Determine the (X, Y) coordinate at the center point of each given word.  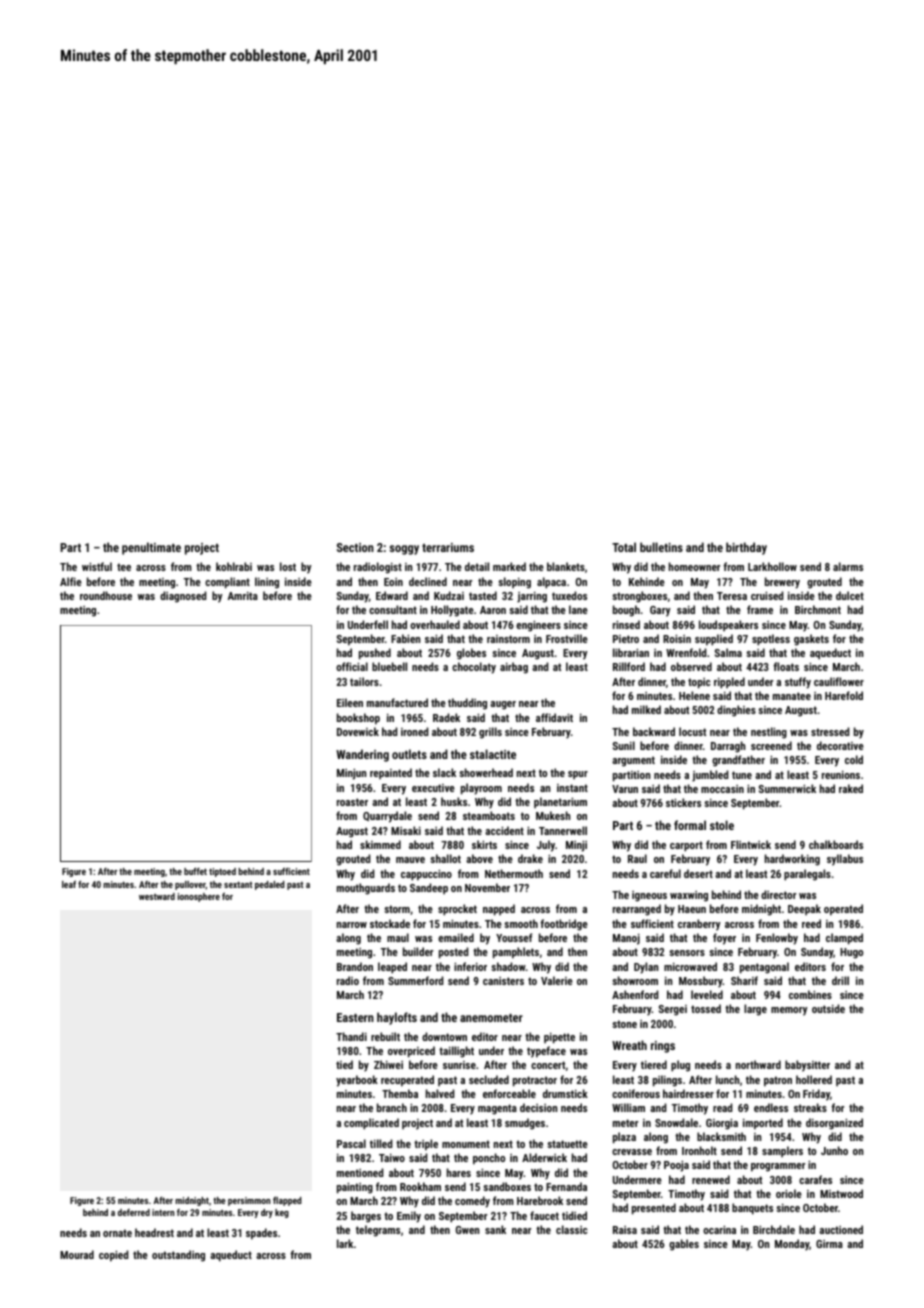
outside (828, 1008)
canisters (503, 981)
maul (398, 937)
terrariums (448, 547)
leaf (69, 884)
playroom (481, 789)
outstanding (178, 1256)
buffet (195, 871)
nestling (769, 733)
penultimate (151, 548)
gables (684, 1245)
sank (495, 1229)
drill (840, 980)
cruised (767, 595)
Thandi (351, 1036)
